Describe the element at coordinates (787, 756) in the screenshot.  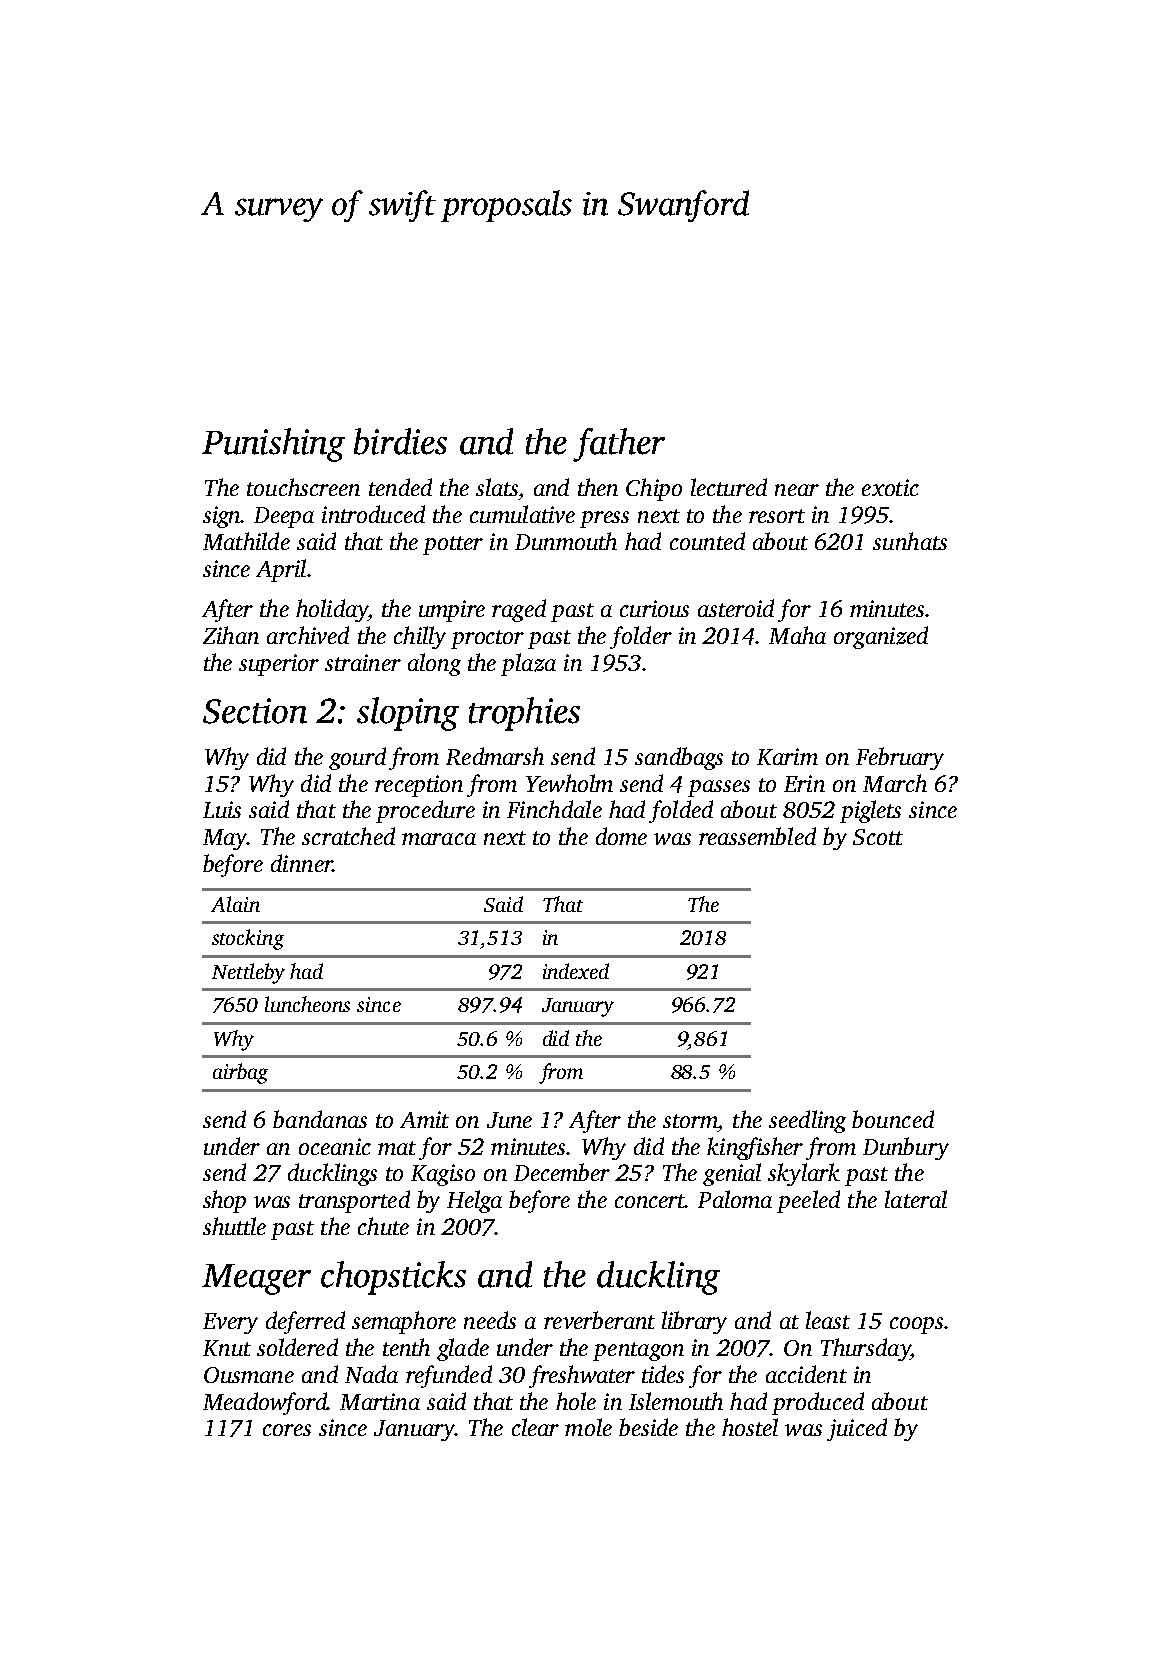
I see `Karim` at that location.
